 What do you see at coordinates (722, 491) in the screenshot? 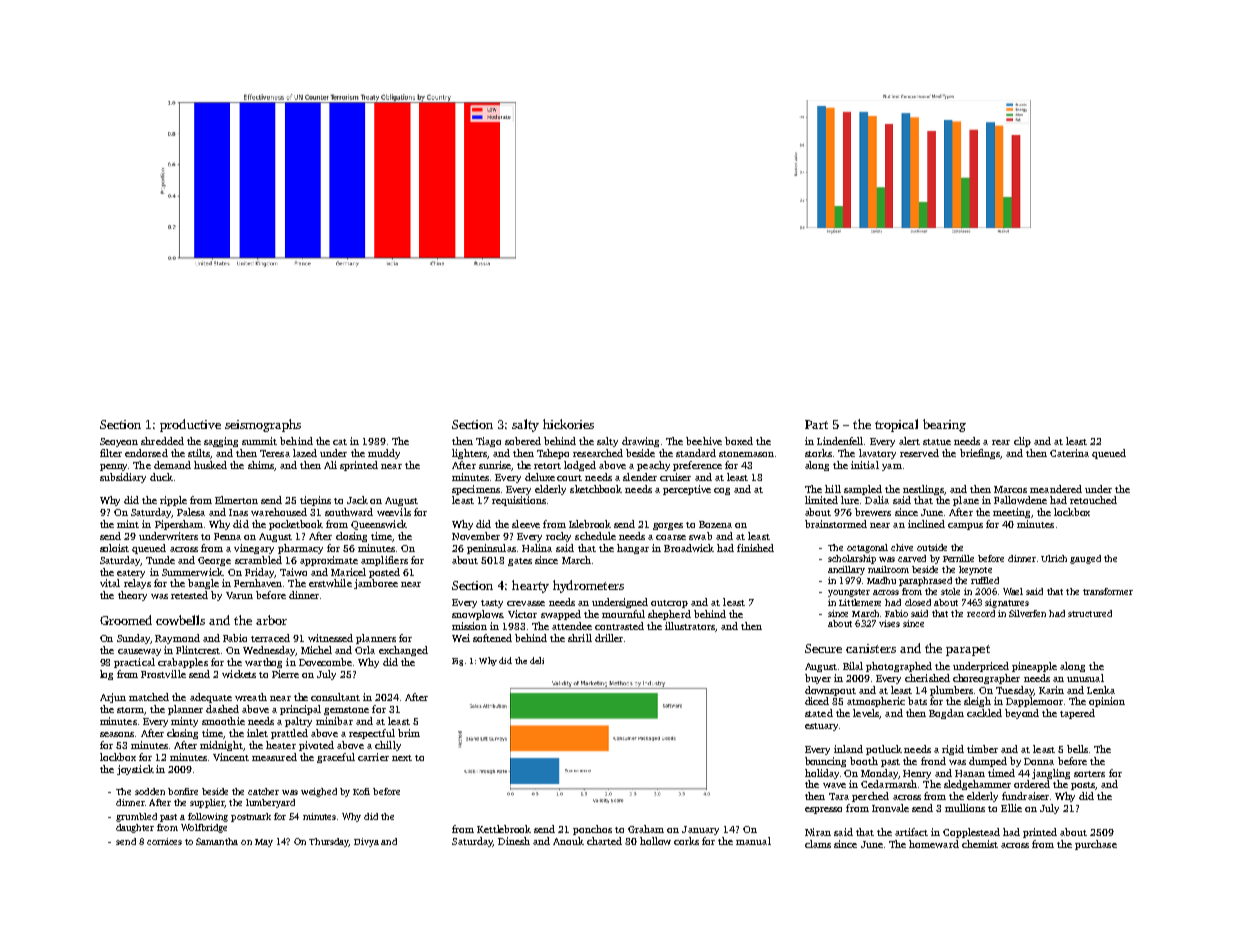
I see `cog` at bounding box center [722, 491].
